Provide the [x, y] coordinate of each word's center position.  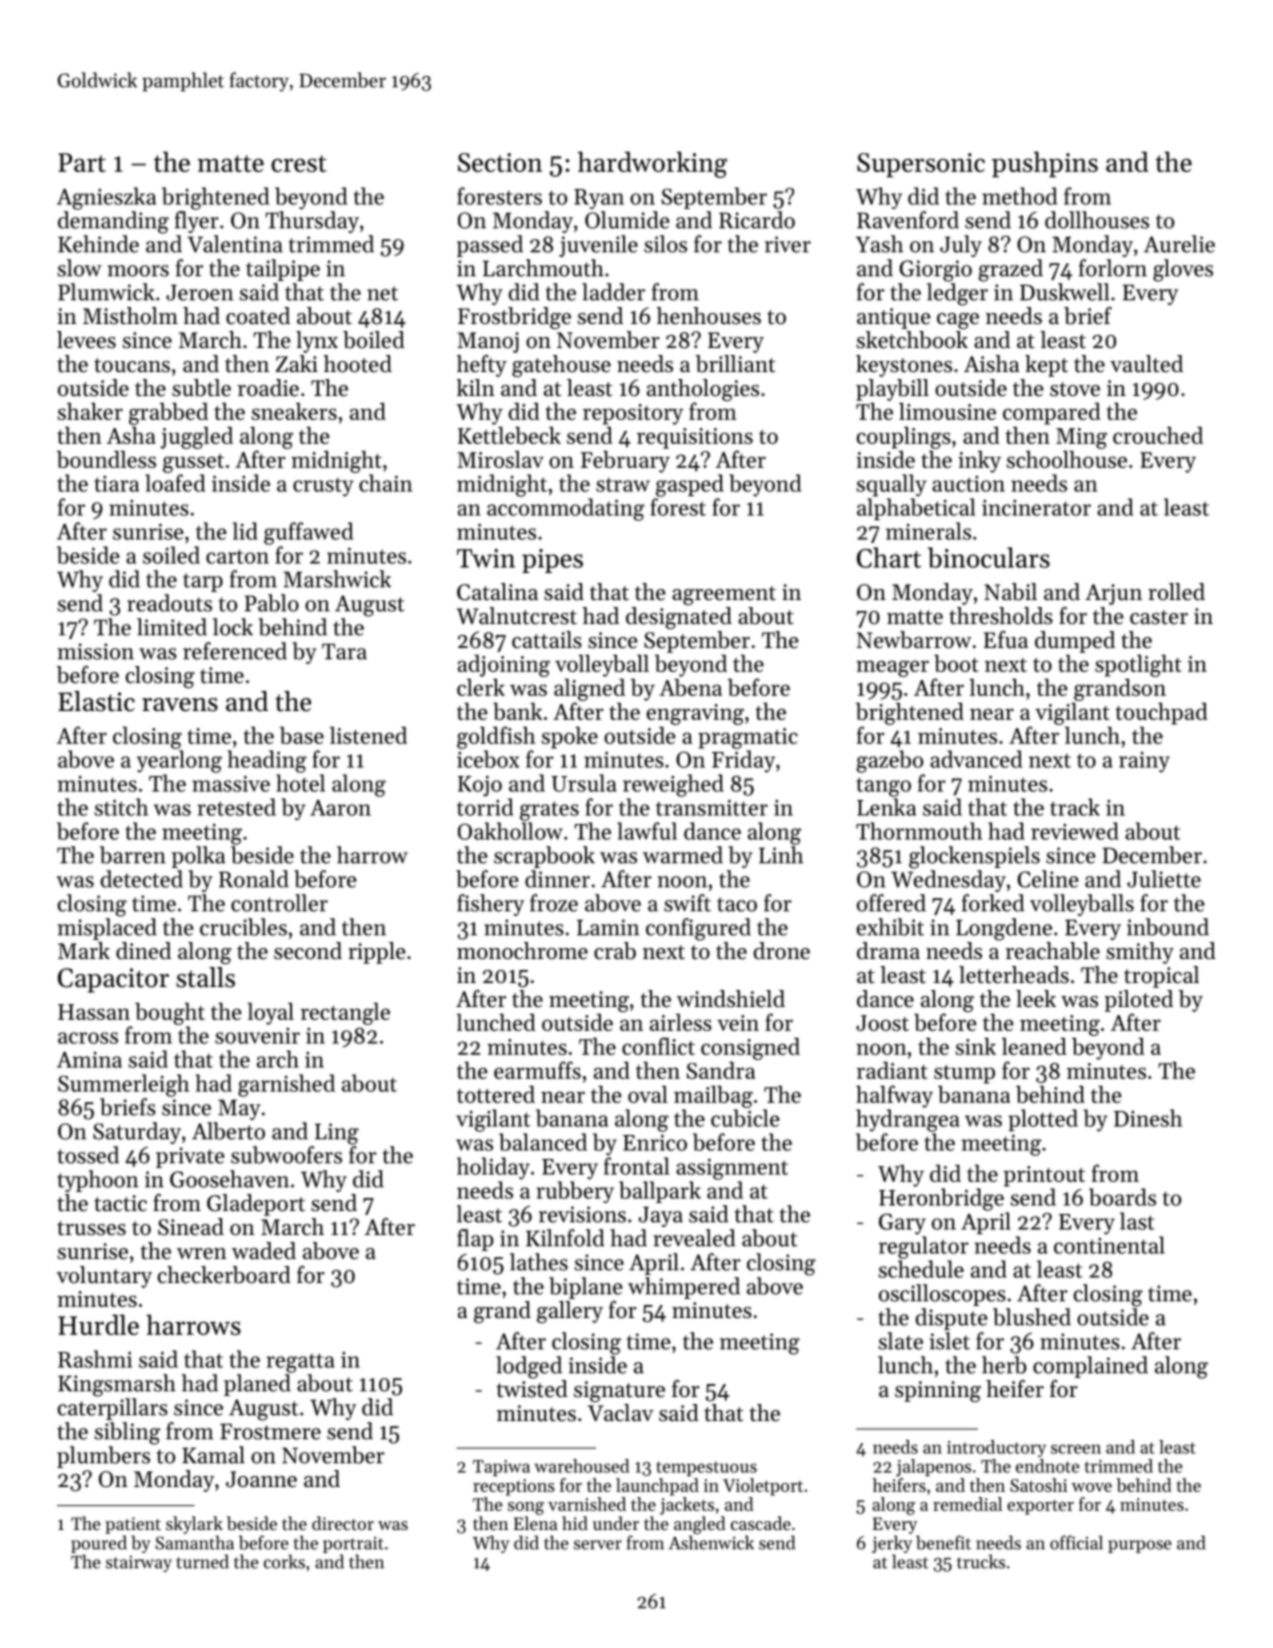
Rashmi [95, 1359]
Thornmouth [919, 831]
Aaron [340, 807]
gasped [690, 485]
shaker [90, 411]
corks [284, 1561]
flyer [197, 222]
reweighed [673, 785]
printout [1044, 1176]
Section [500, 162]
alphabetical [916, 509]
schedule [921, 1269]
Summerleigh [123, 1085]
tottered [496, 1094]
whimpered [684, 1288]
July [961, 246]
